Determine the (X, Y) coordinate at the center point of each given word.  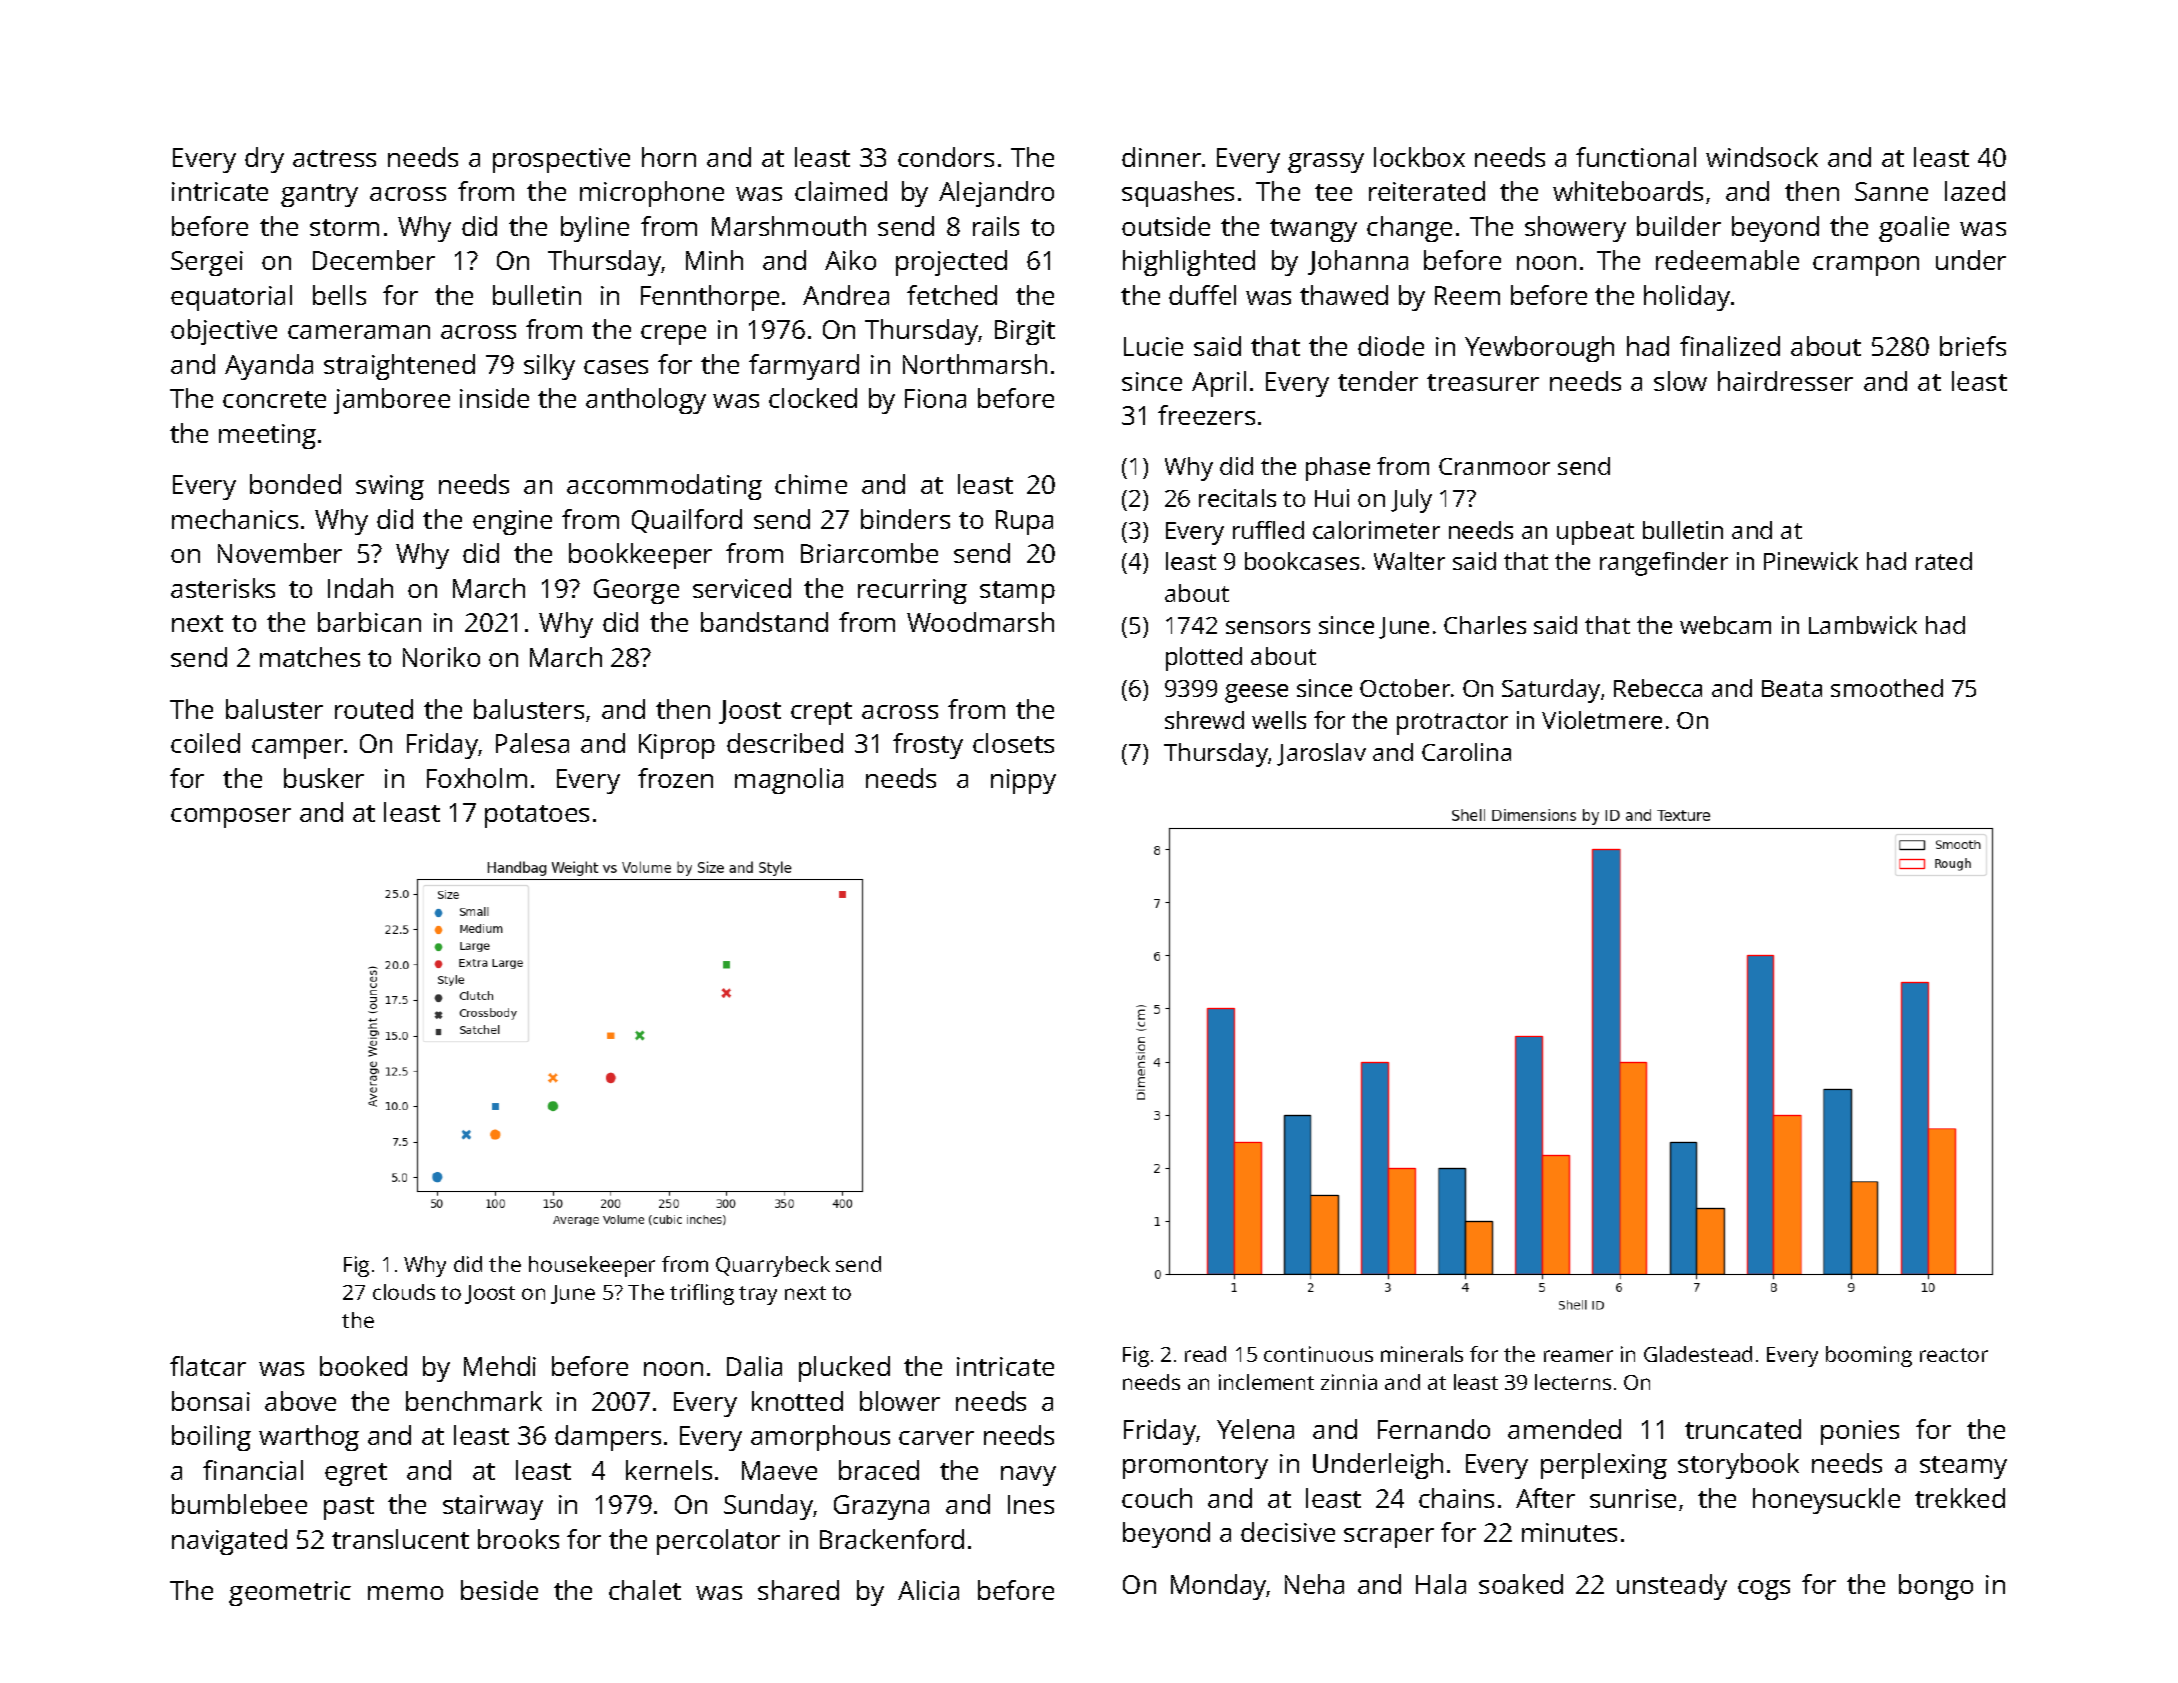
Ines (1031, 1504)
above (300, 1401)
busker (324, 778)
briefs (1973, 346)
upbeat (1595, 533)
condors (946, 157)
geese (1256, 693)
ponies (1860, 1432)
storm (344, 227)
